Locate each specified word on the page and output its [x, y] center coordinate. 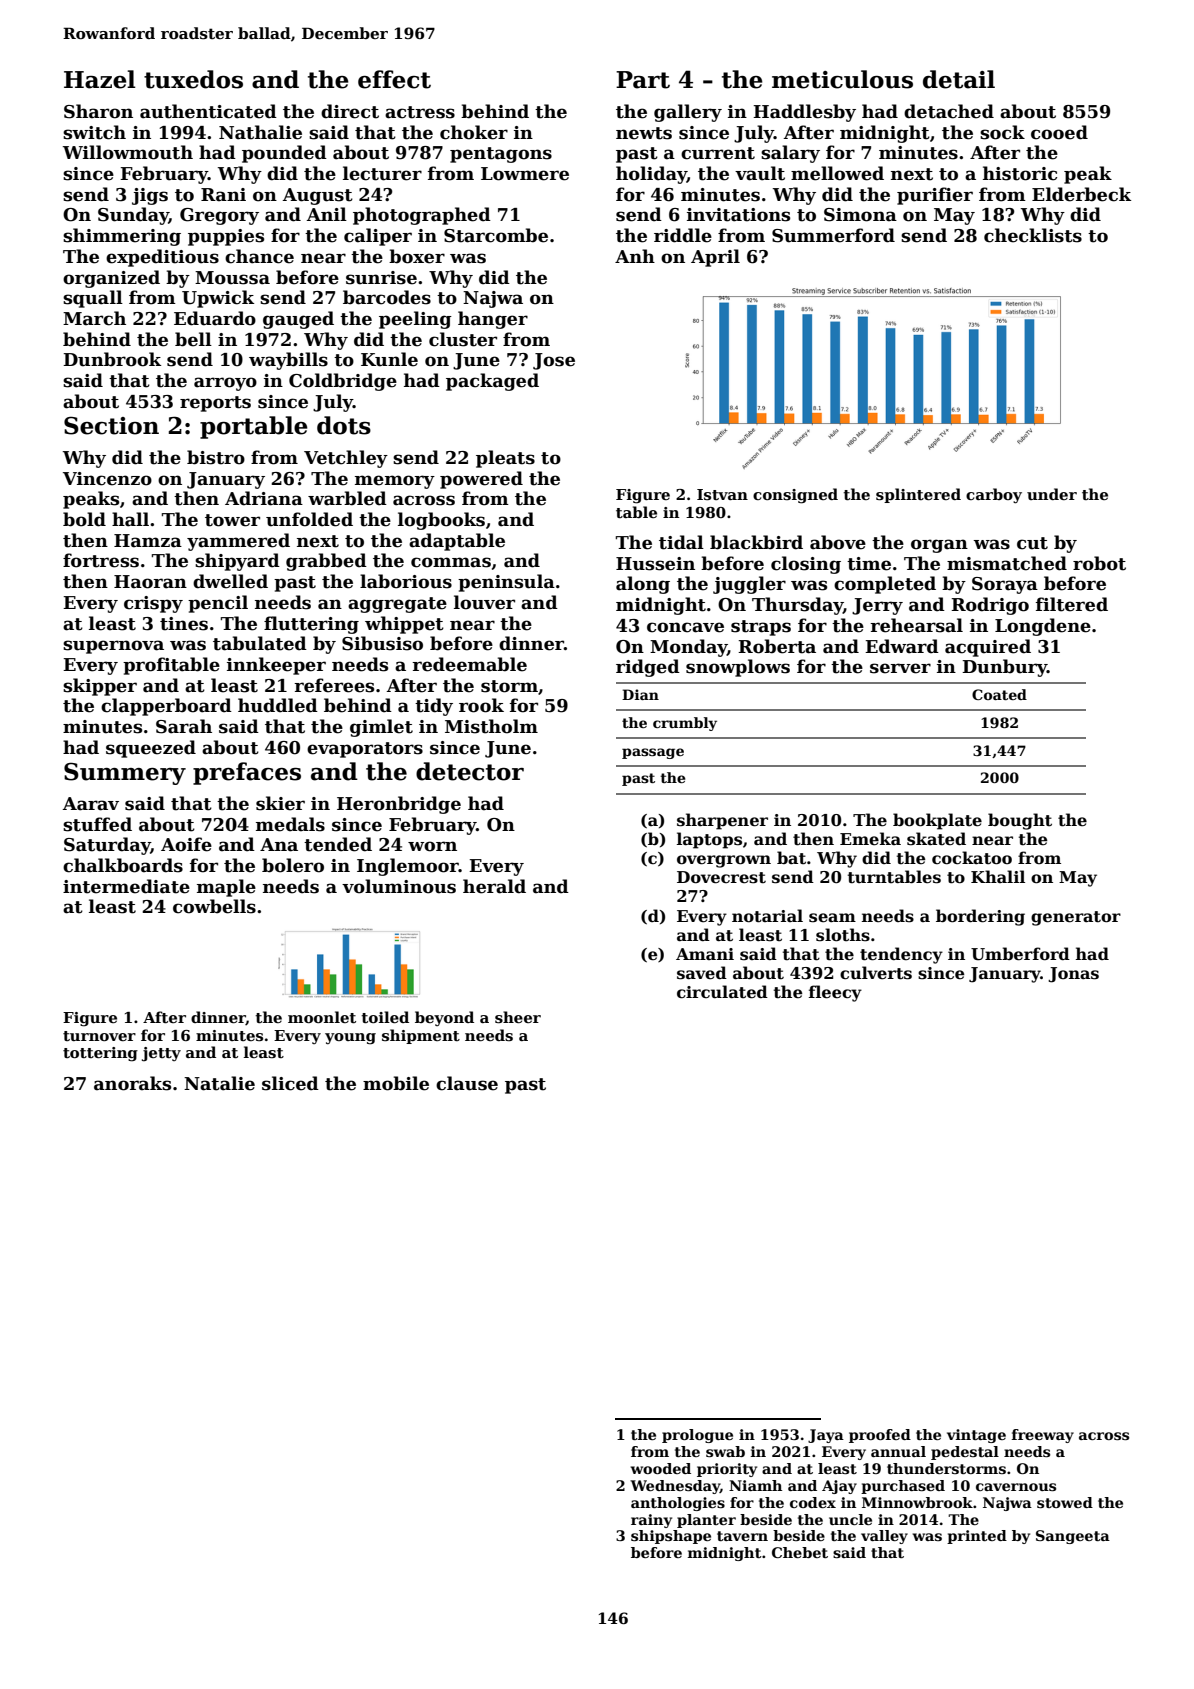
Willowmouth [128, 152]
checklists [1033, 235]
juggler [749, 585]
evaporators [365, 750]
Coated [999, 694]
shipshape [671, 1537]
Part [643, 80]
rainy [651, 1521]
